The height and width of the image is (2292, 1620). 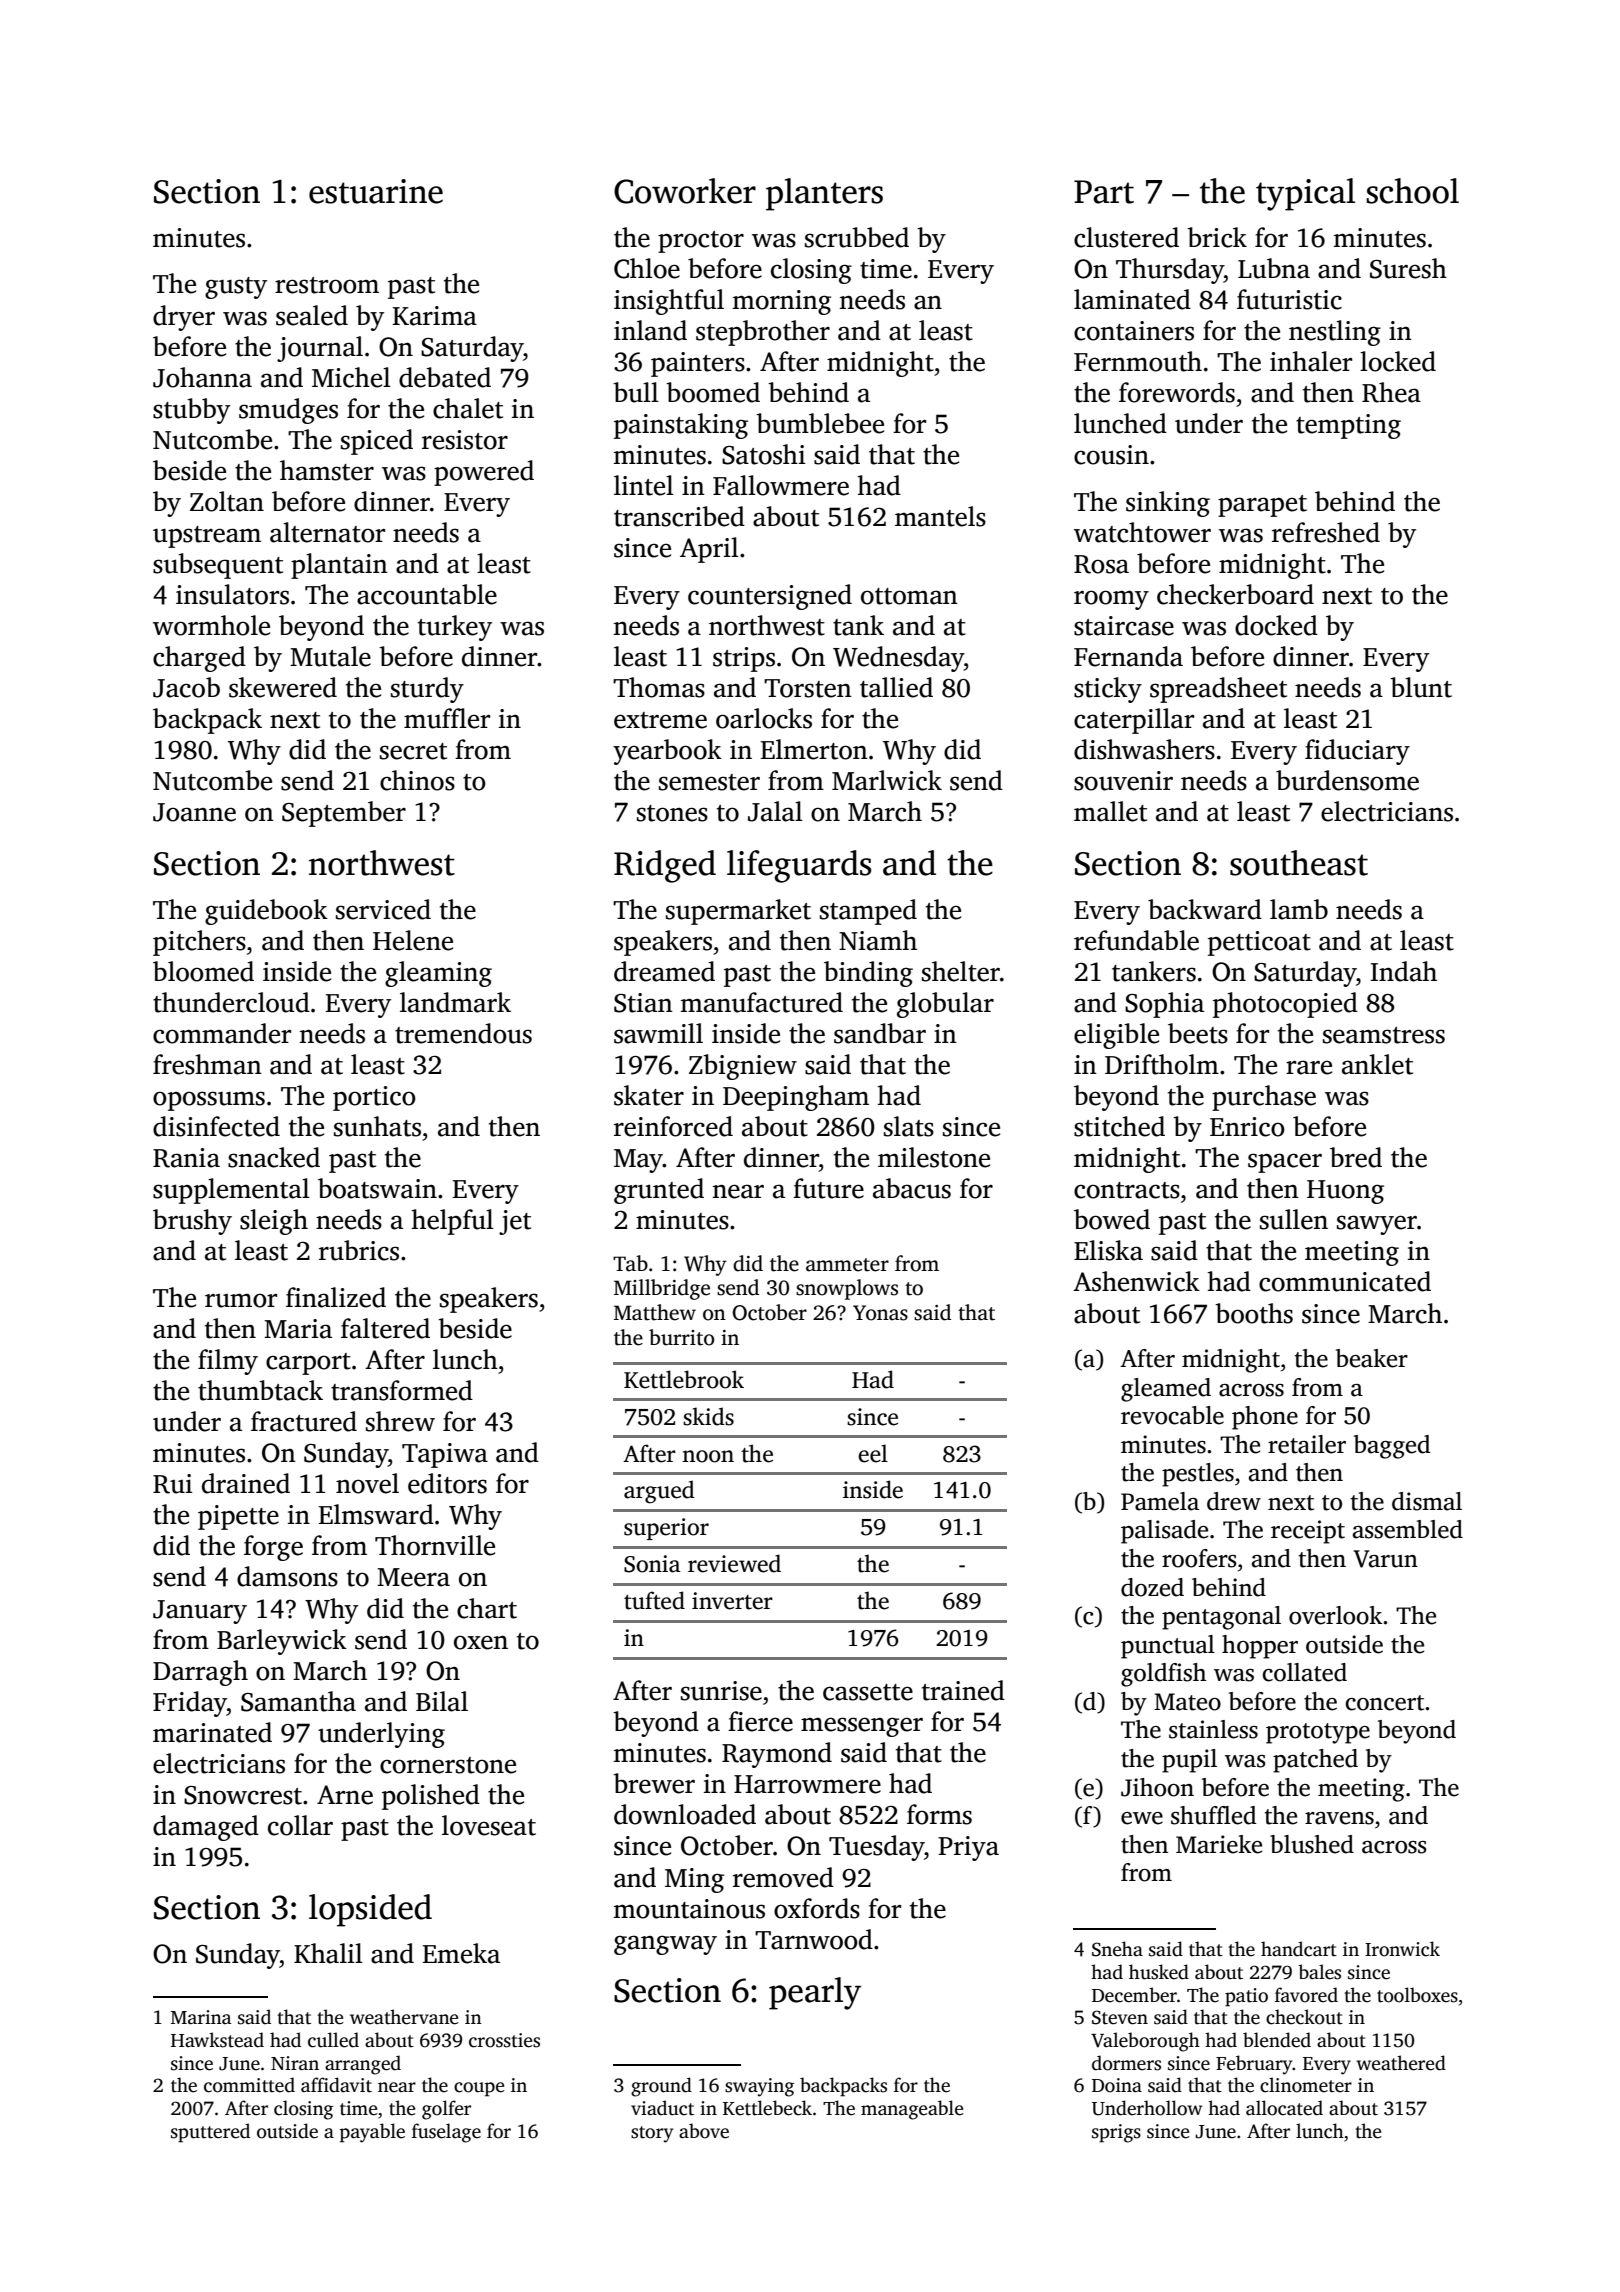 I want to click on cassette, so click(x=868, y=1692).
